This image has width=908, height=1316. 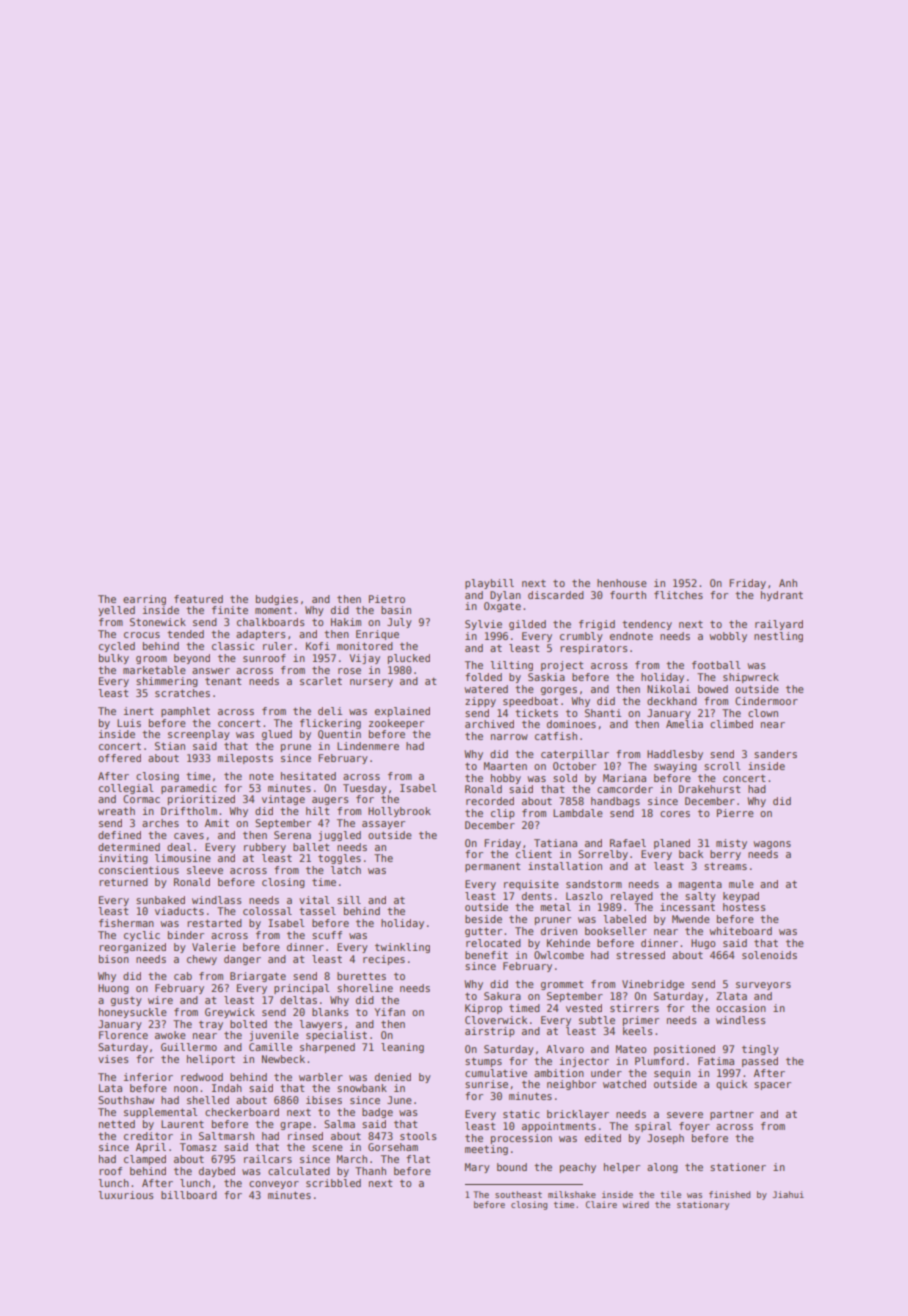 I want to click on windless, so click(x=741, y=1020).
